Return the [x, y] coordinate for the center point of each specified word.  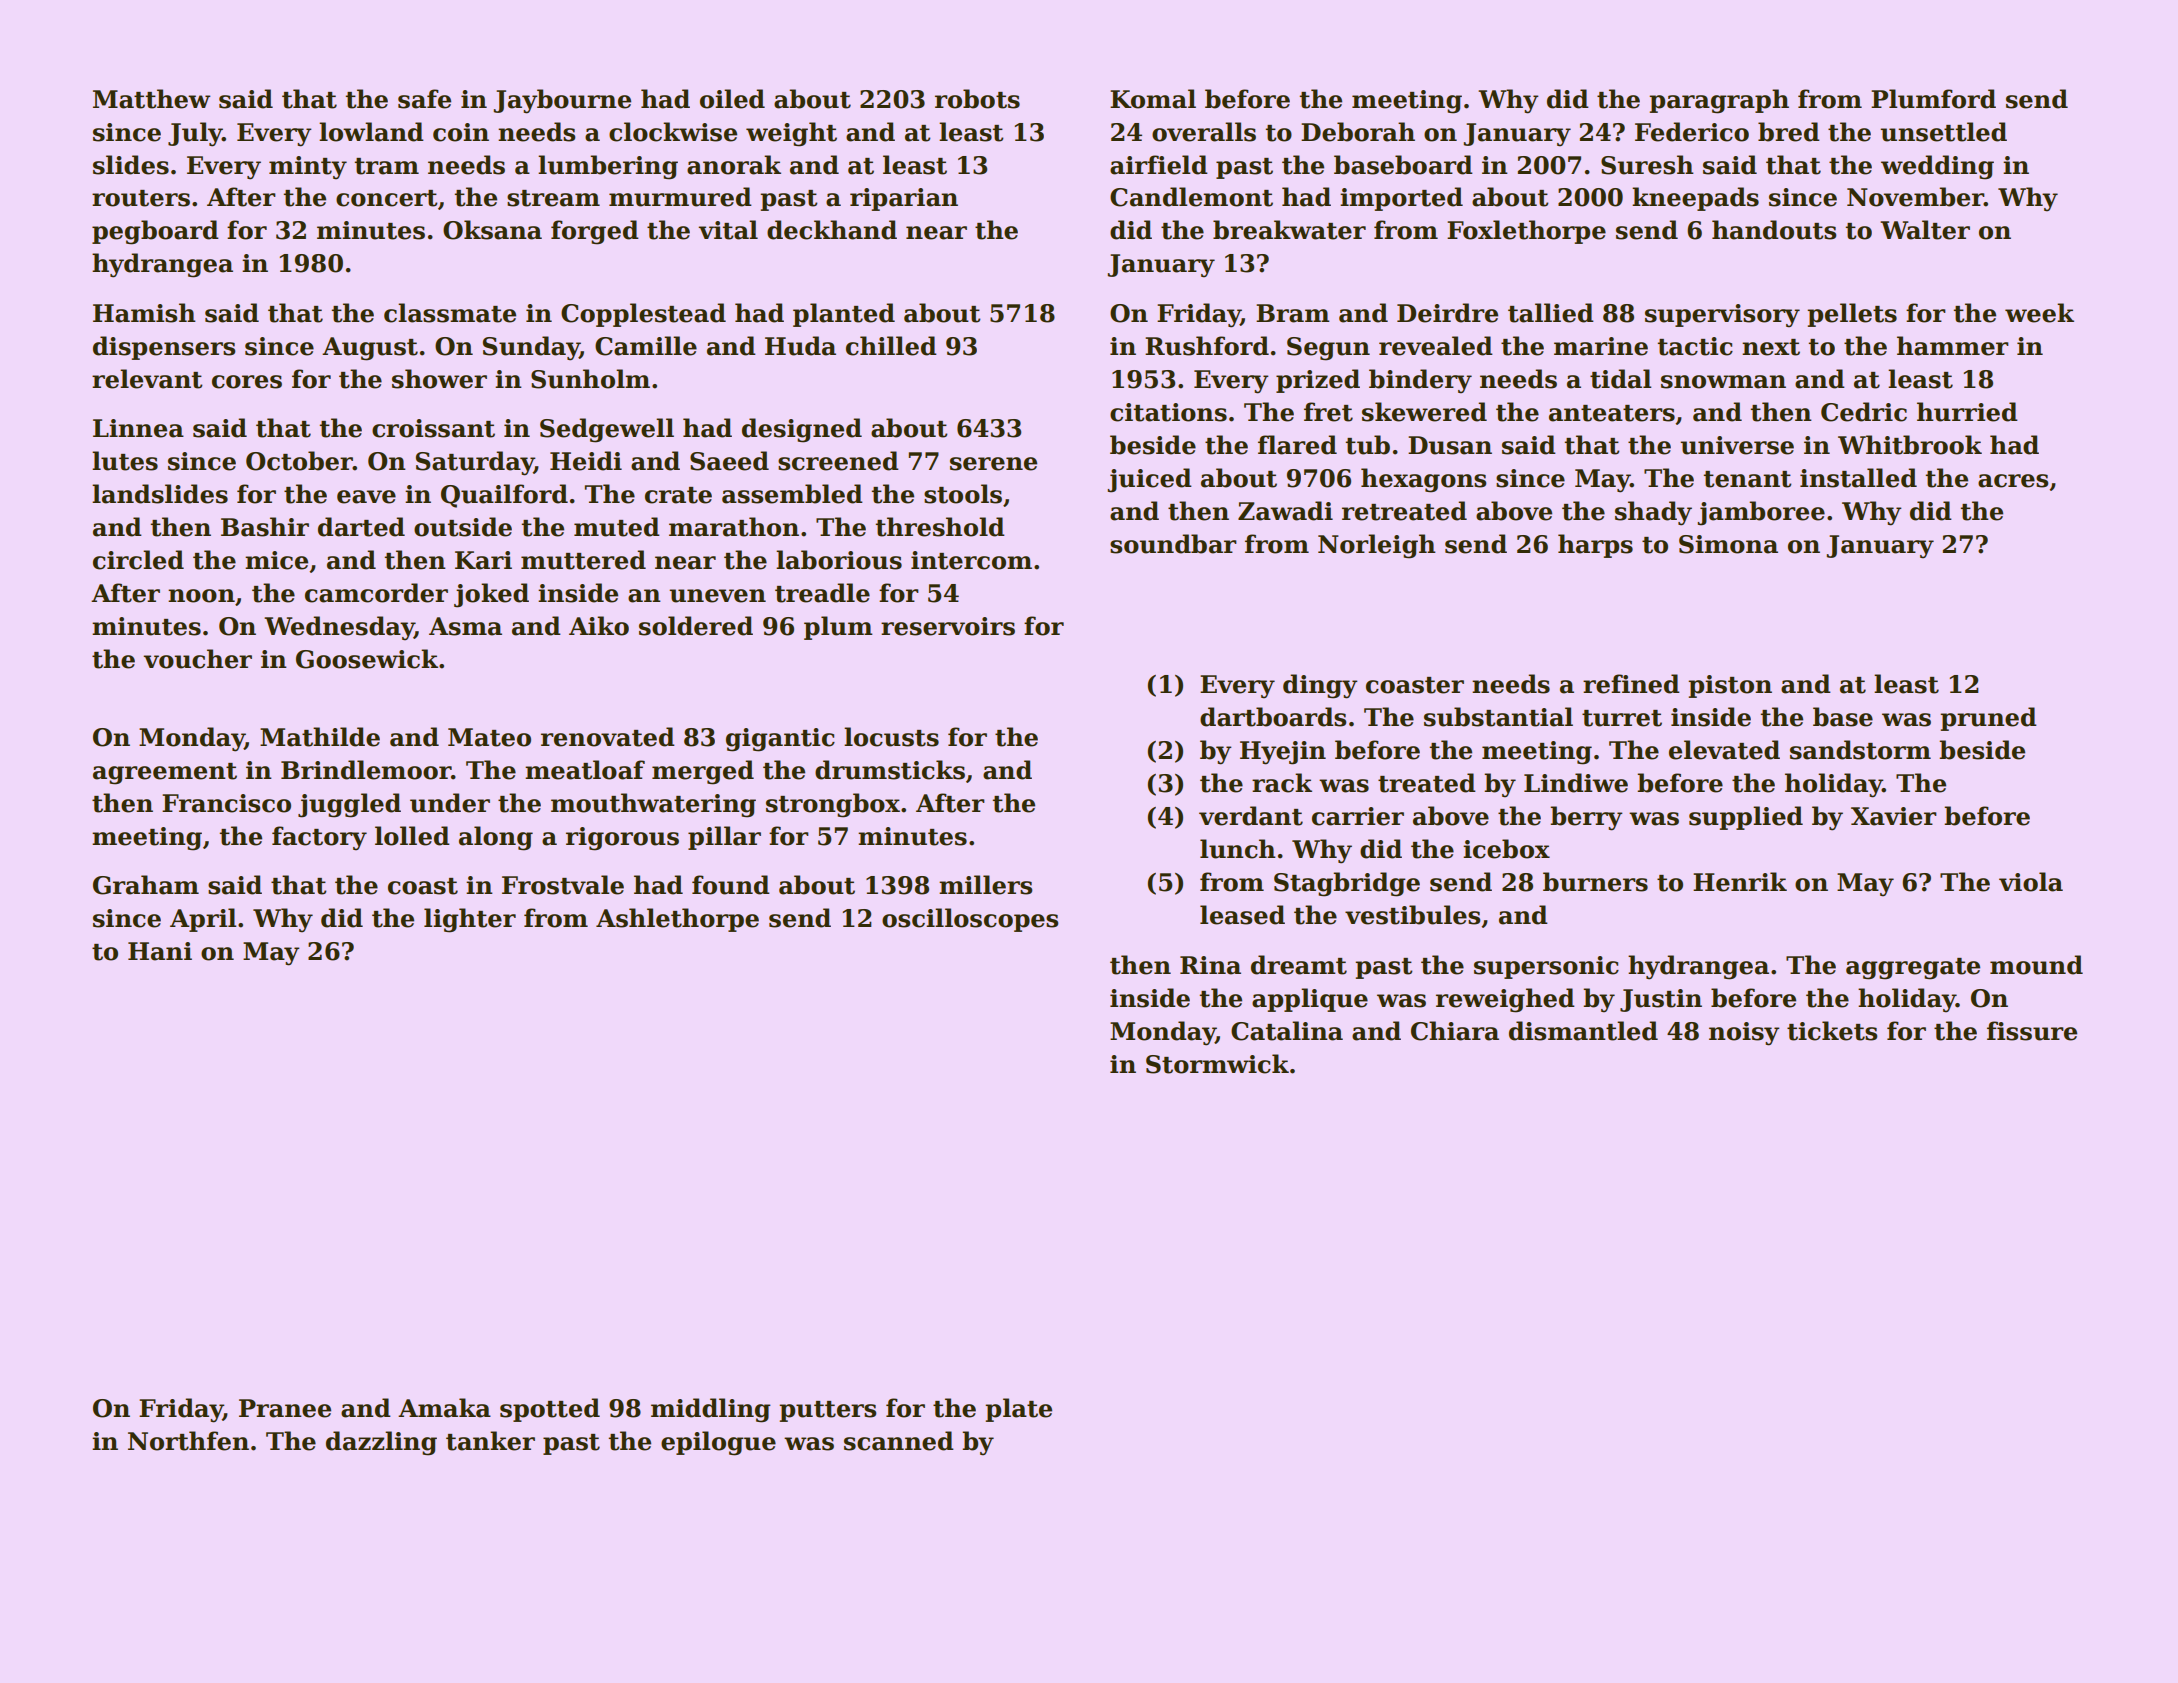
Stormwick [1217, 1064]
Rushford [1207, 346]
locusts [891, 737]
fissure [2032, 1031]
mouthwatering [653, 805]
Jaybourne [562, 101]
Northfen [188, 1441]
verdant [1251, 816]
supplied [1746, 818]
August [370, 349]
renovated [608, 737]
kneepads [1695, 199]
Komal [1153, 99]
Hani [160, 951]
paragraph [1719, 101]
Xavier [1894, 816]
